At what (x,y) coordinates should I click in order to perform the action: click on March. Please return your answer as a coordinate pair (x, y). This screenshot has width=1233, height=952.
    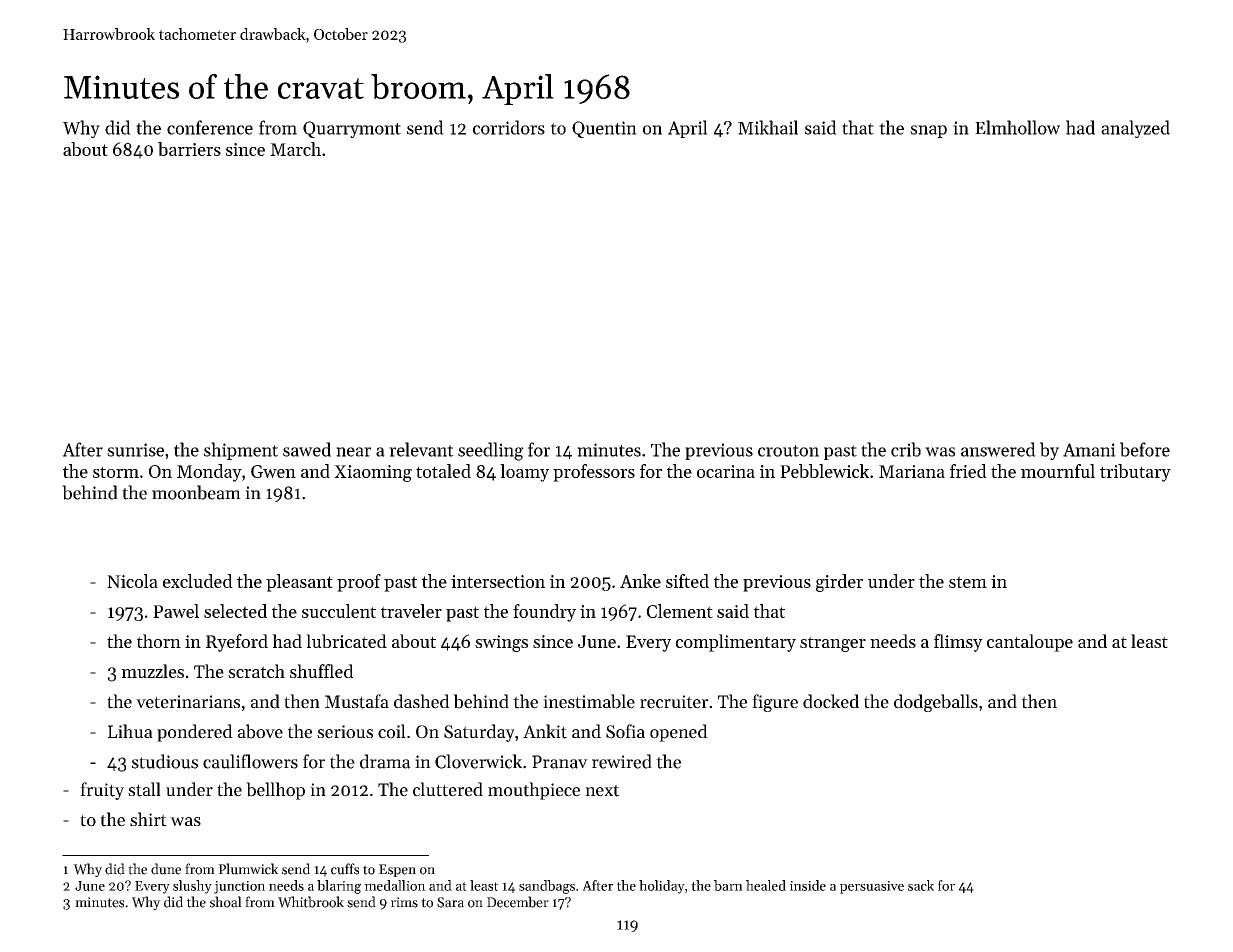
    Looking at the image, I should click on (295, 149).
